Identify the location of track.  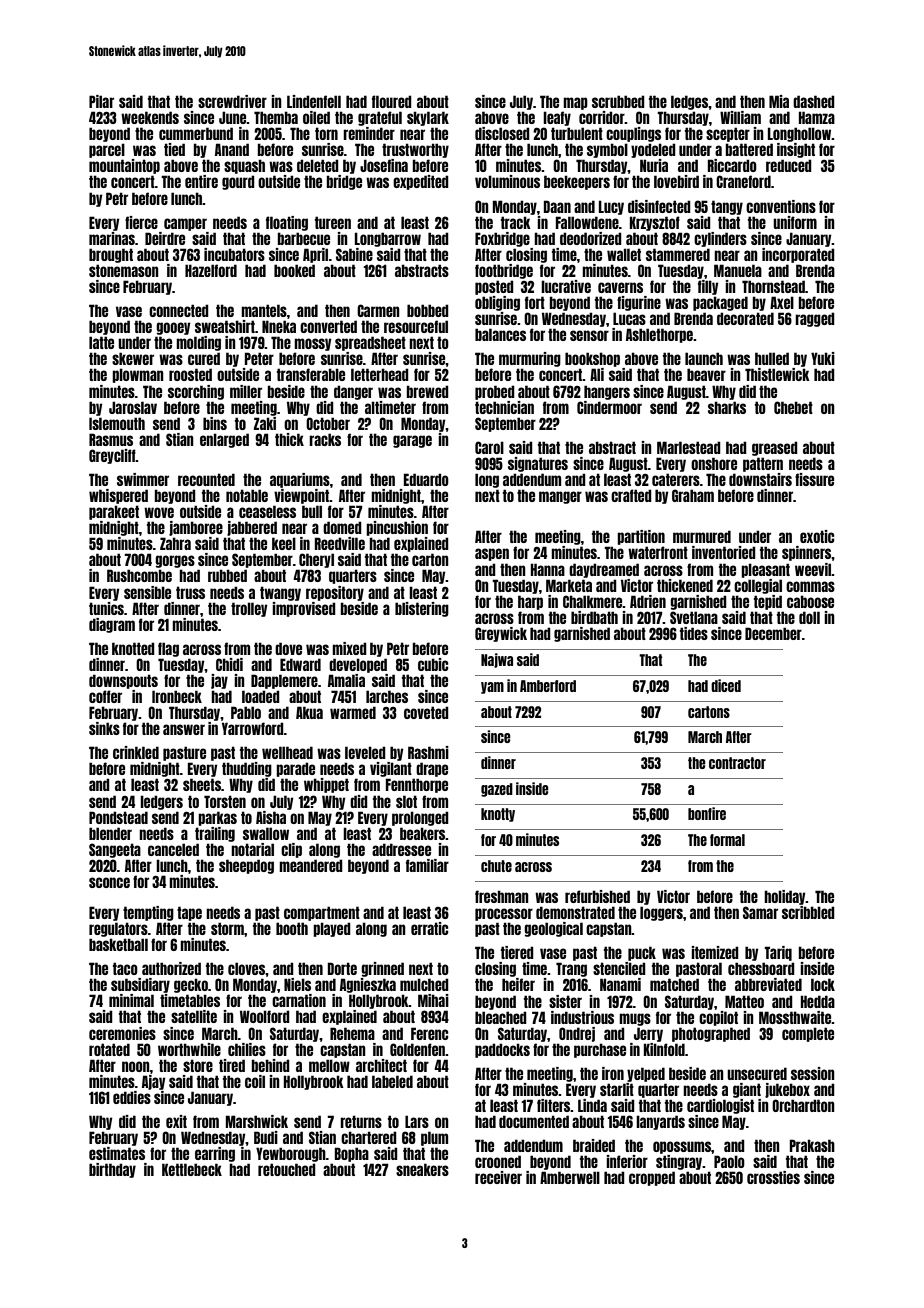
(516, 222).
